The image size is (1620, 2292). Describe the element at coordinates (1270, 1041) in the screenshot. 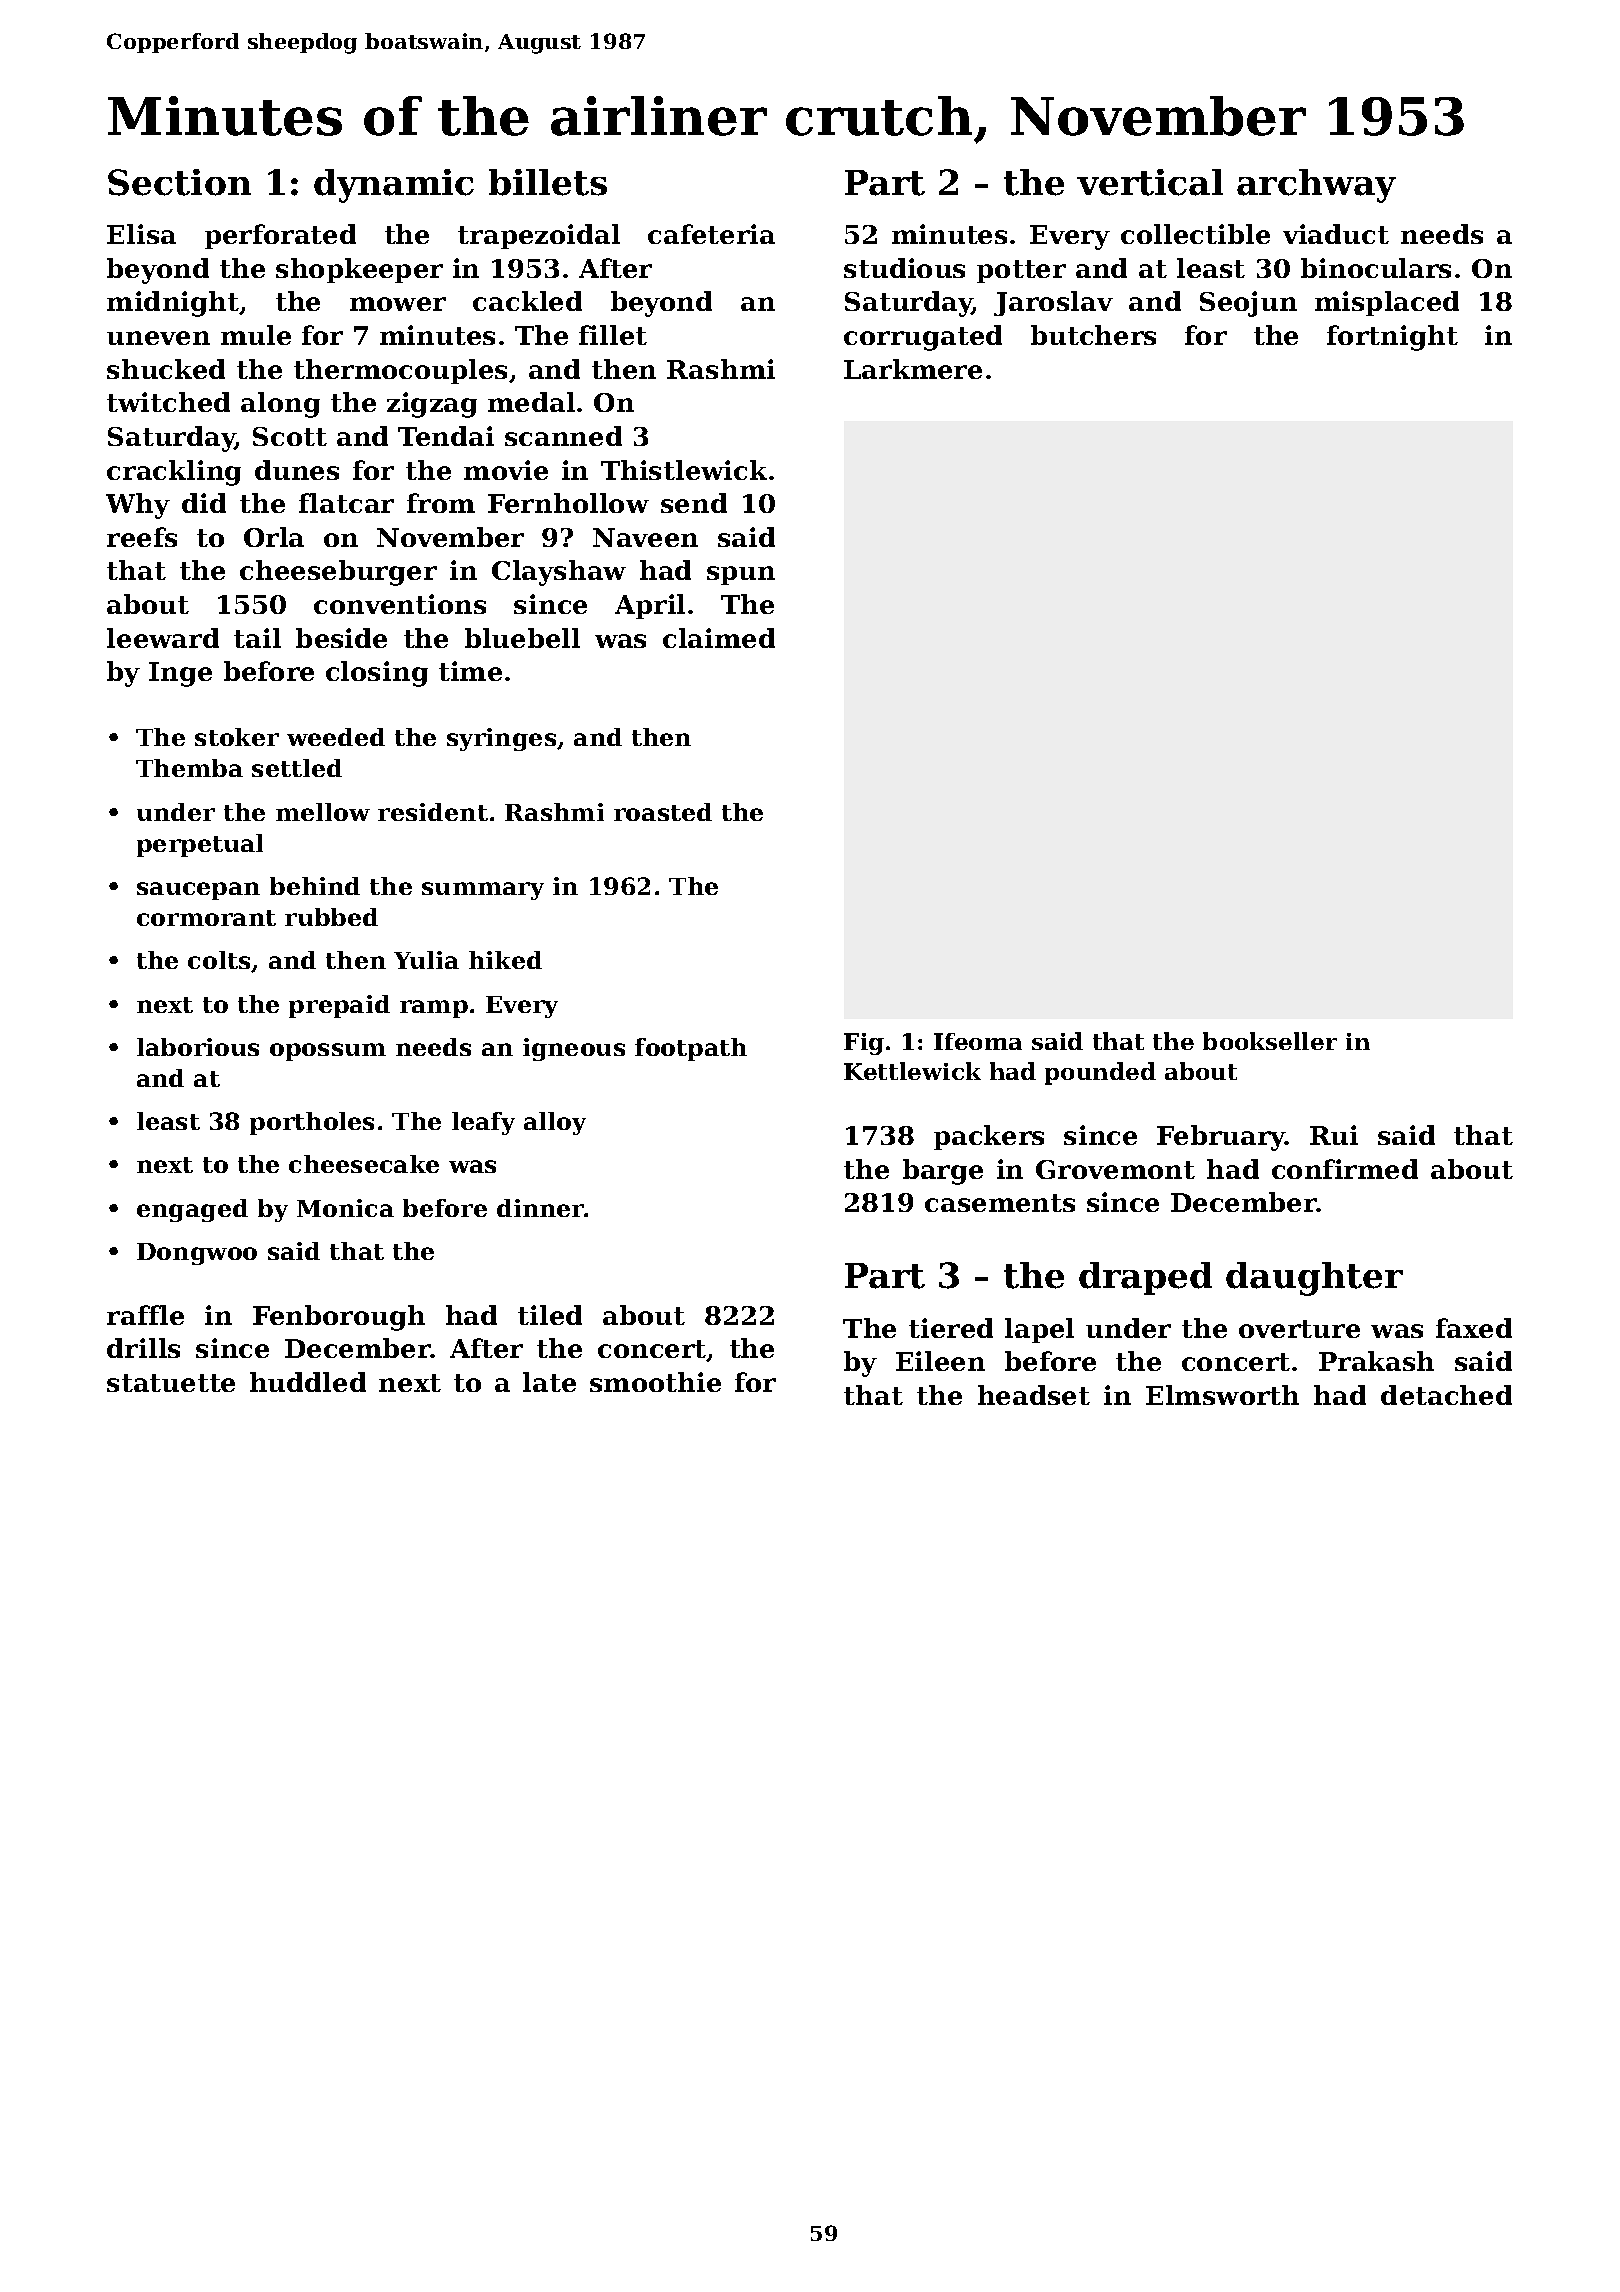

I see `bookseller` at that location.
